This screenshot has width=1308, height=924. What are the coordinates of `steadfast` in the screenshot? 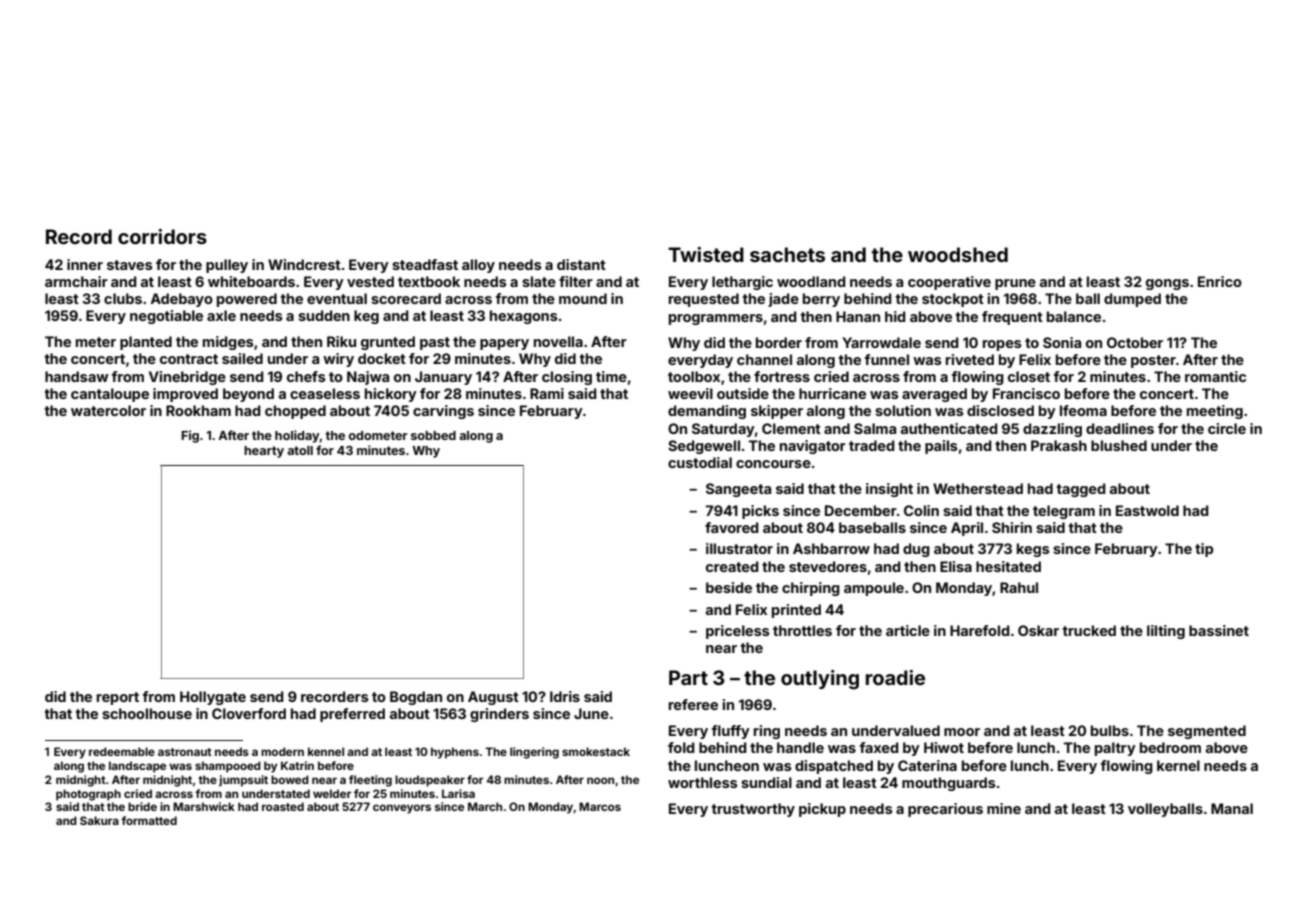 It's located at (425, 264).
